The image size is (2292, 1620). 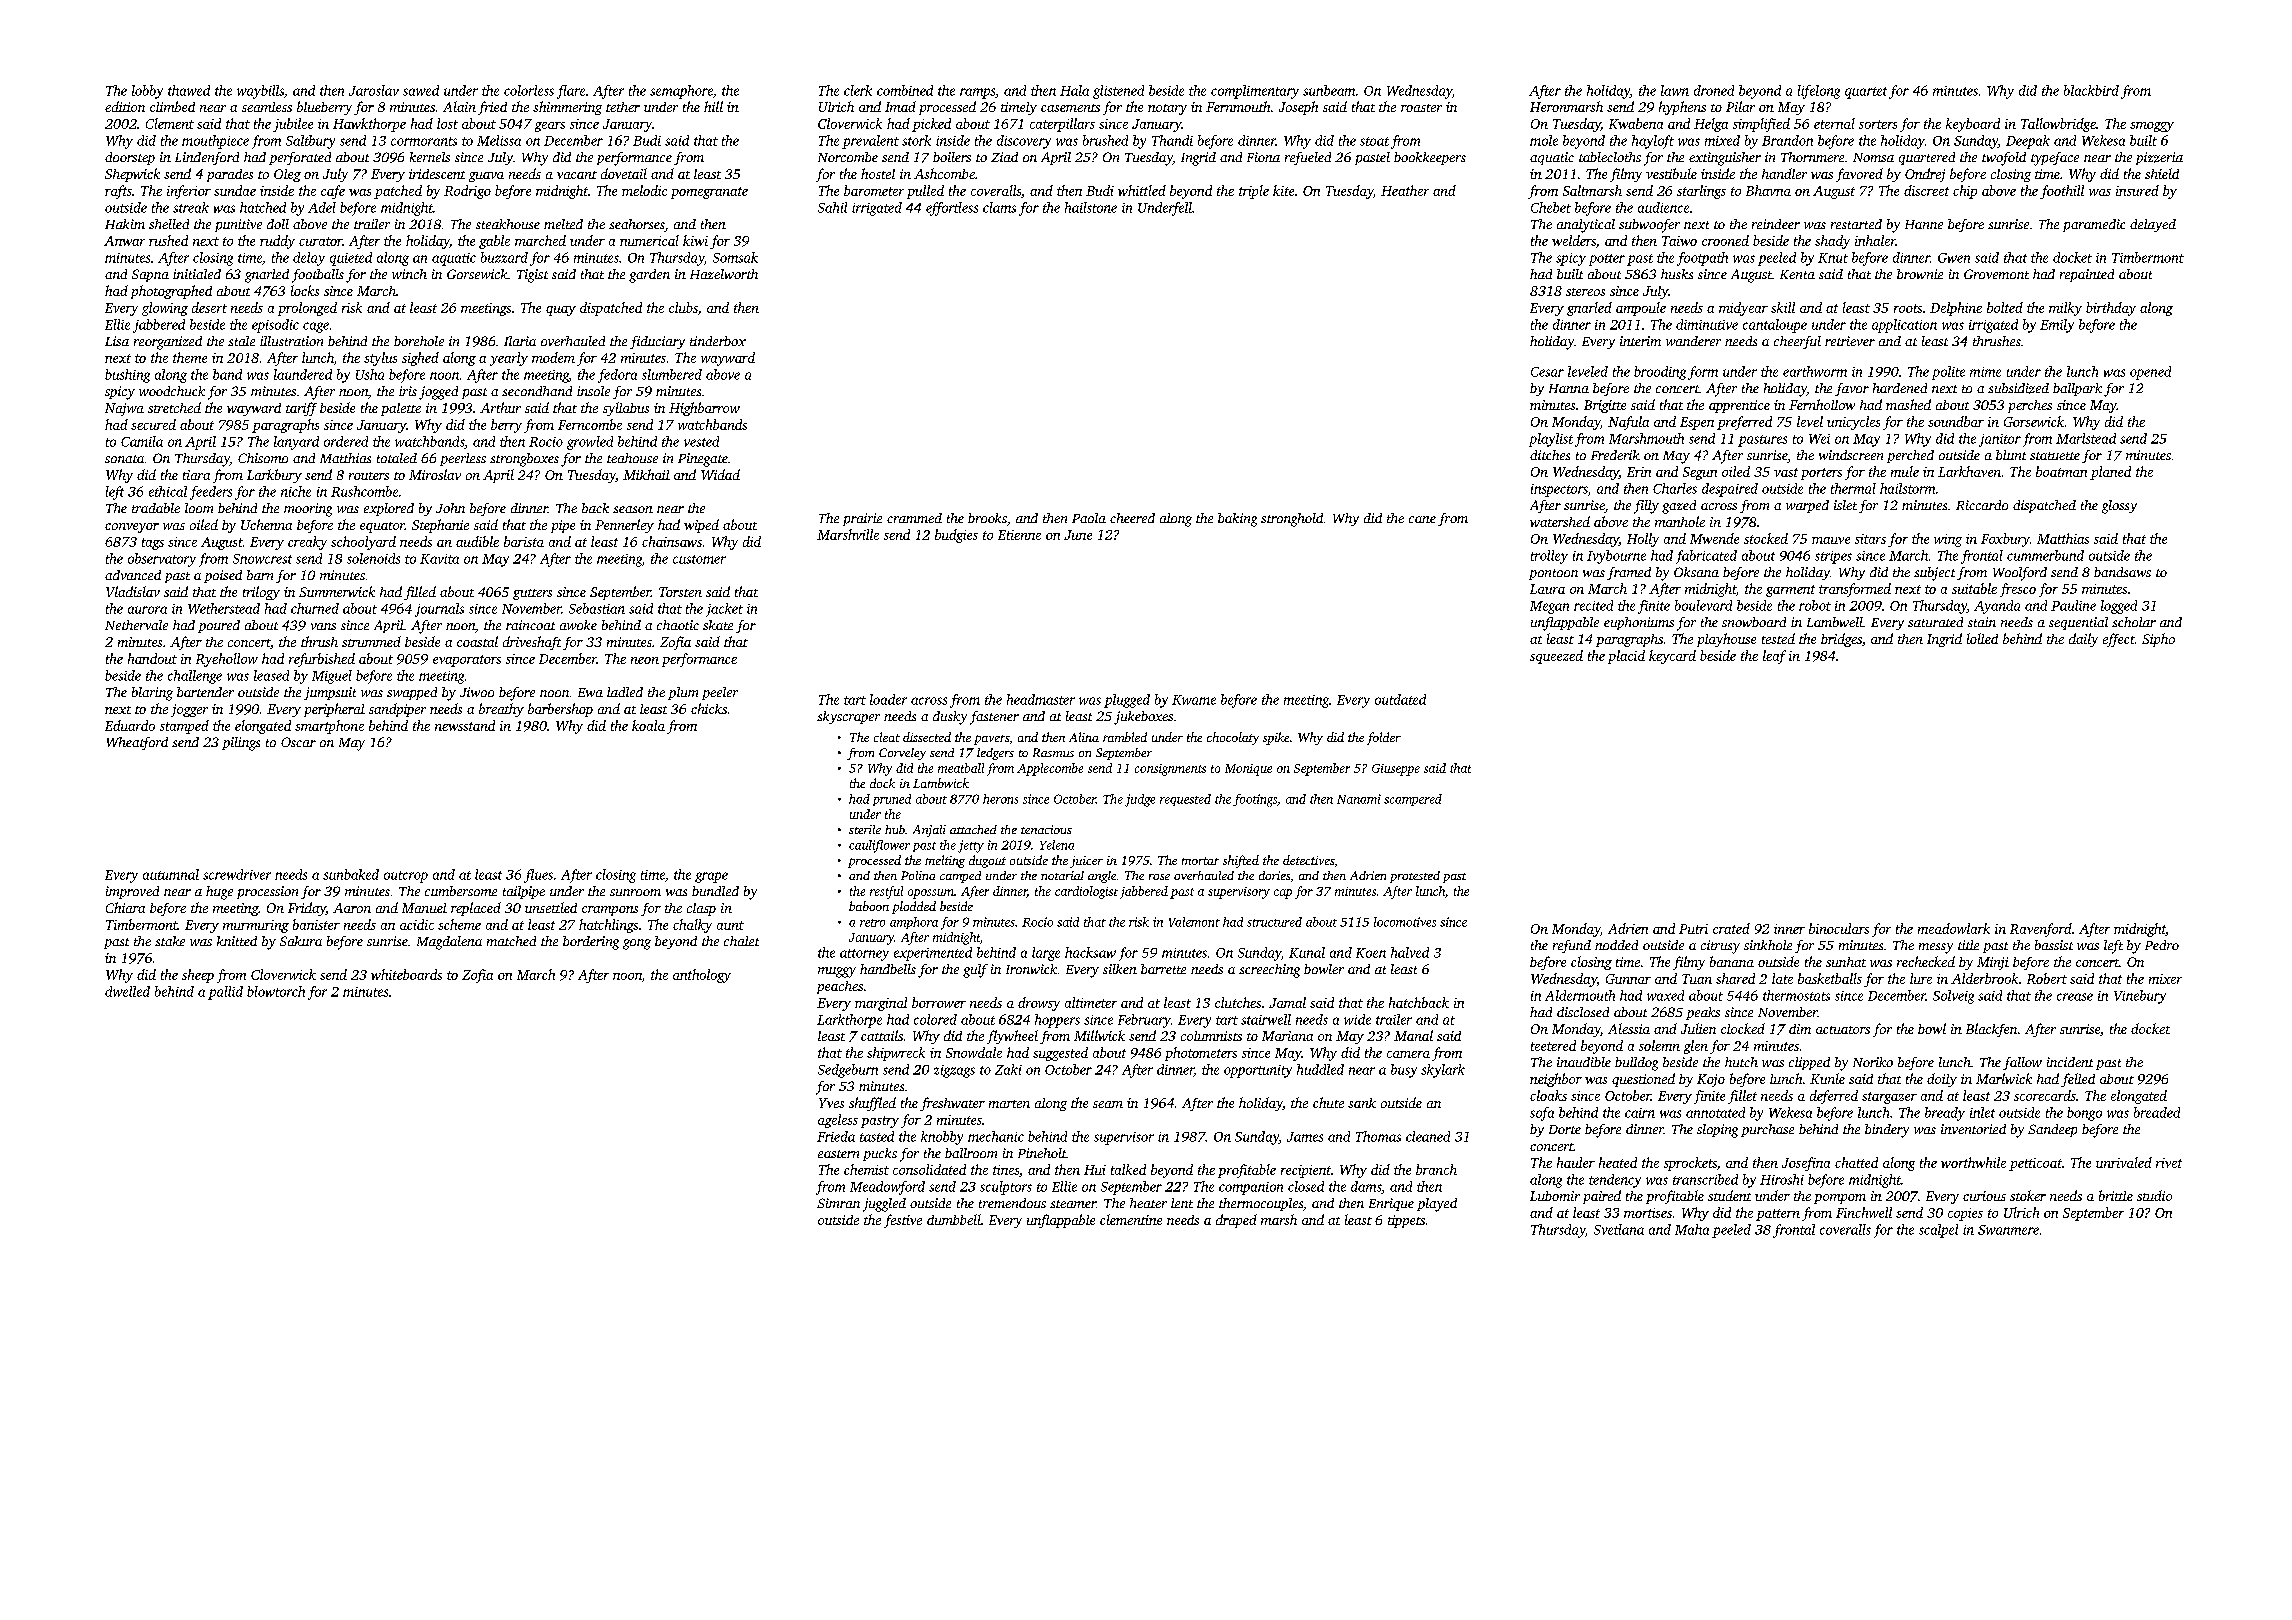 What do you see at coordinates (838, 1203) in the screenshot?
I see `Simran` at bounding box center [838, 1203].
